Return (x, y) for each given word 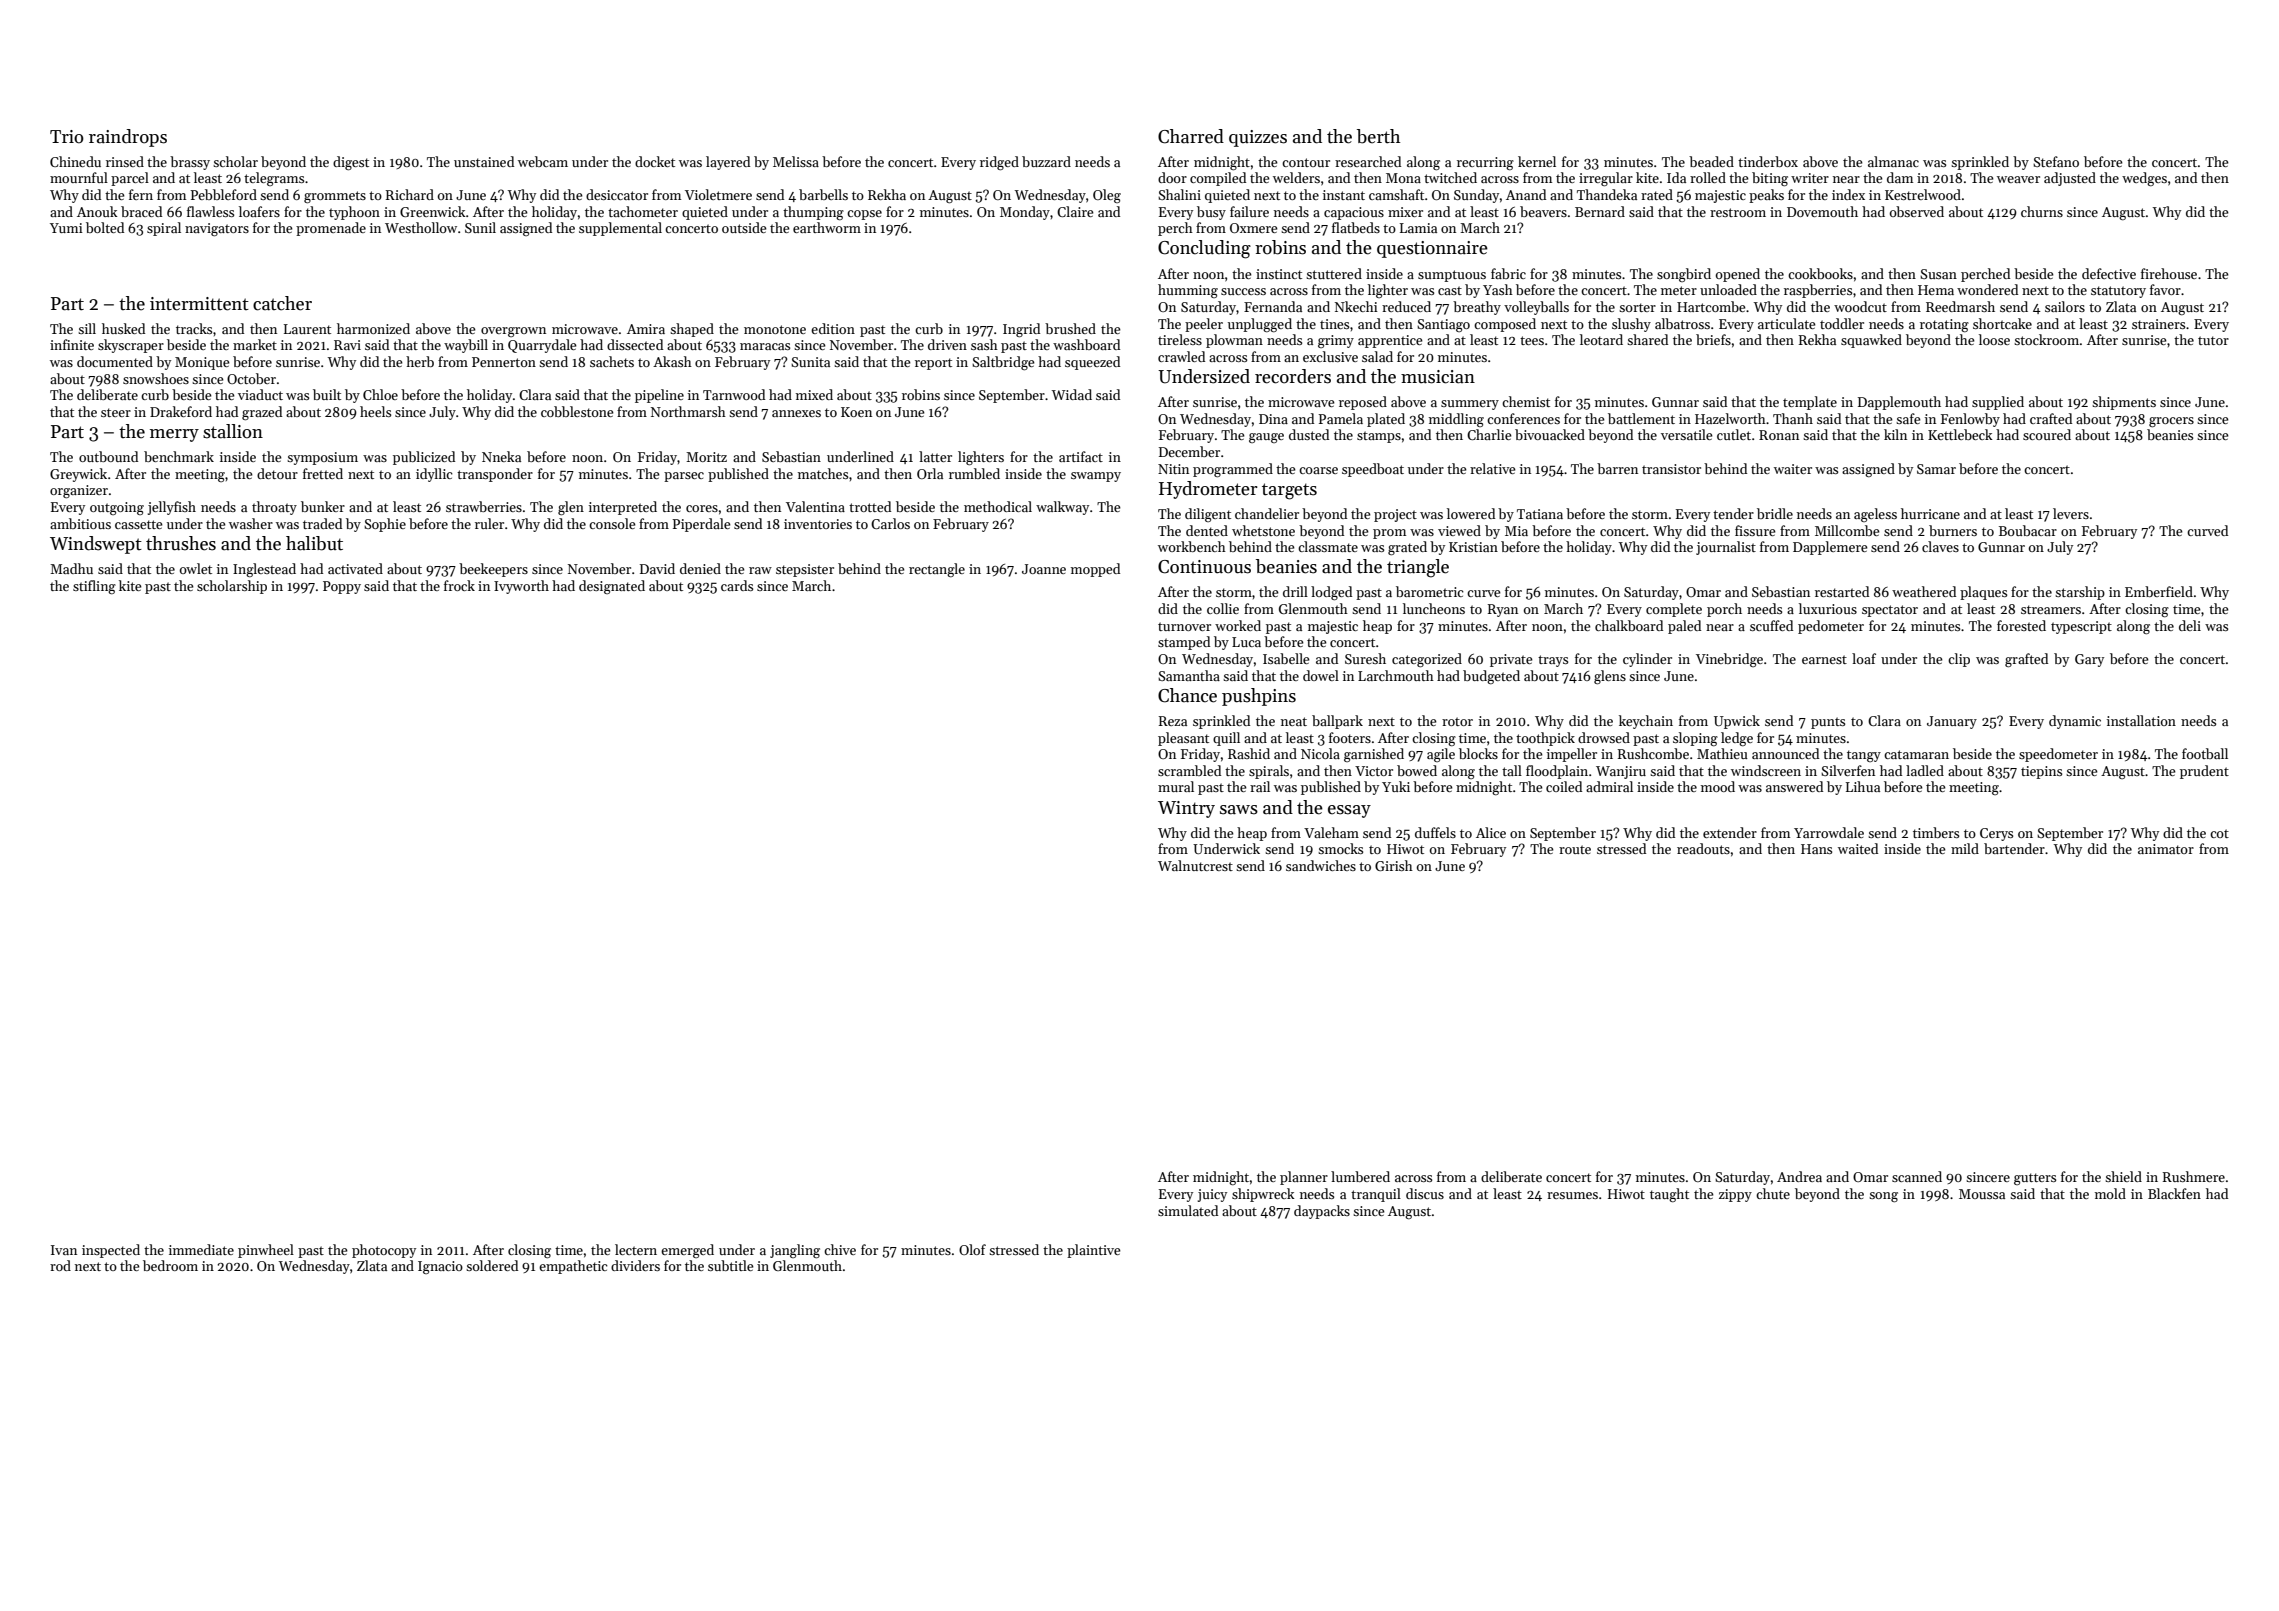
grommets (335, 197)
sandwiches (1321, 865)
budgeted (1491, 677)
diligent (1208, 515)
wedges (2144, 179)
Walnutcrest (1195, 865)
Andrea (1799, 1176)
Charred (1191, 136)
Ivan (64, 1250)
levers (2071, 513)
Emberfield (2159, 591)
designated (612, 587)
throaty (274, 508)
